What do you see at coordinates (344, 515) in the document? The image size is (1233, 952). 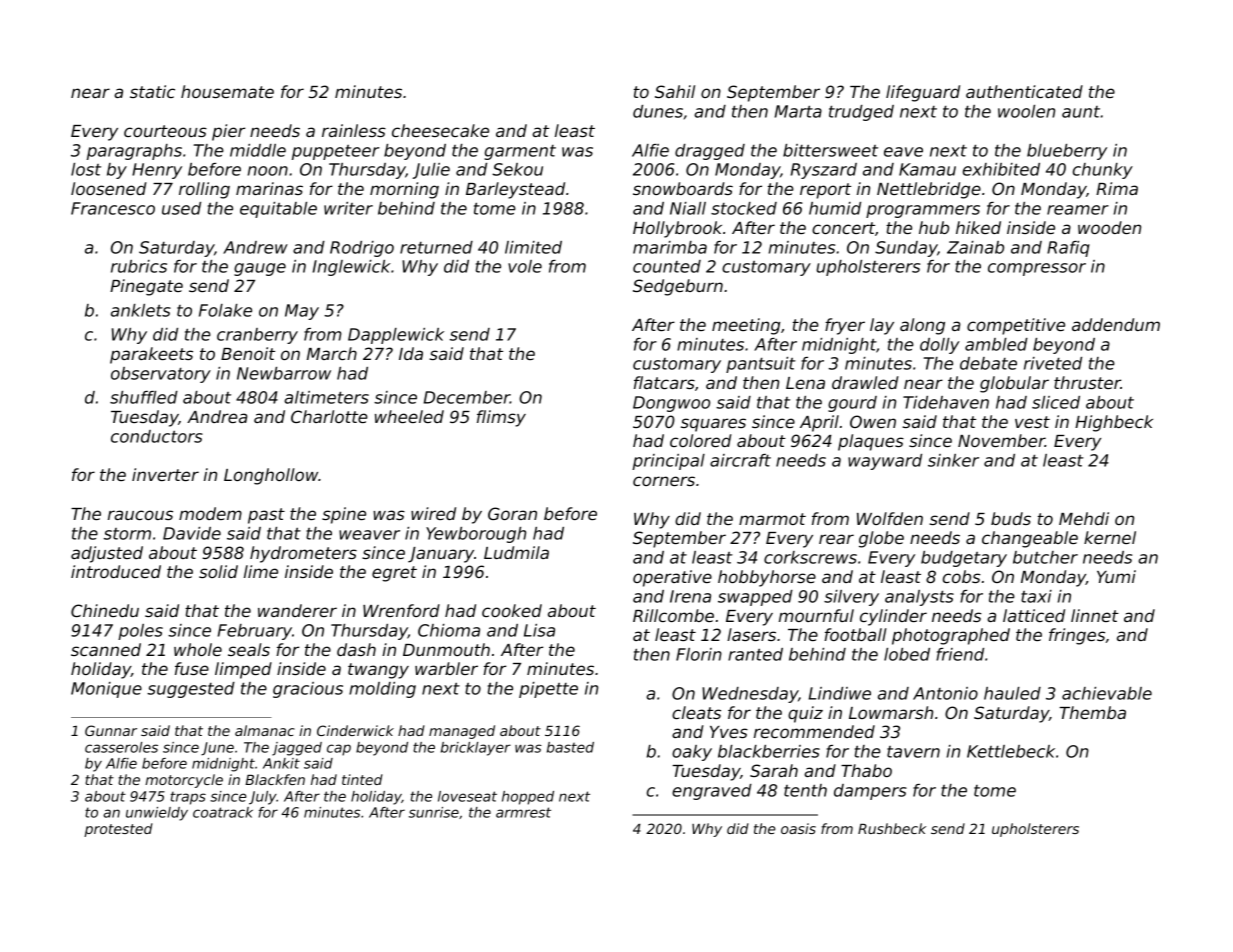 I see `spine` at bounding box center [344, 515].
